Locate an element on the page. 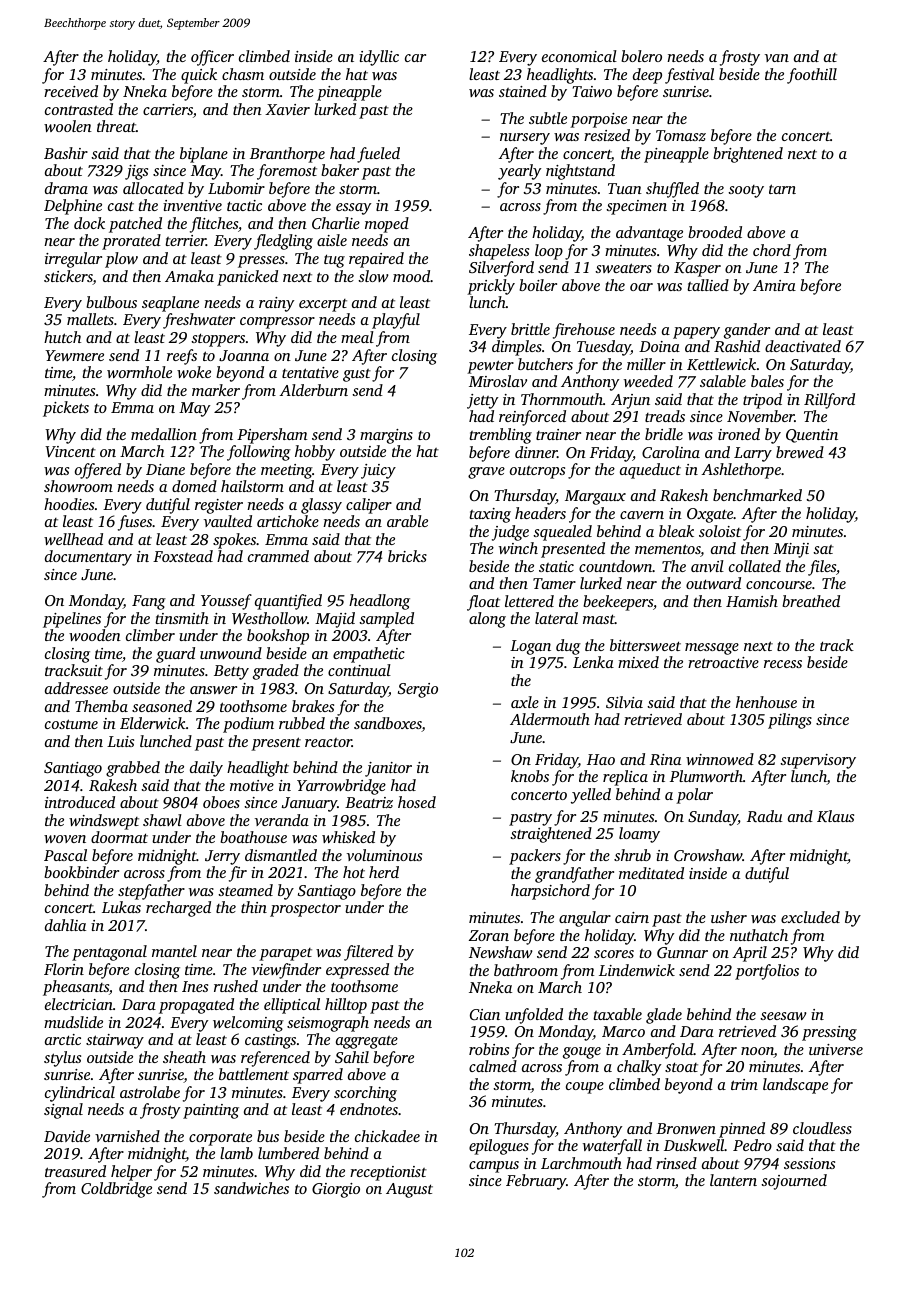  doormat is located at coordinates (119, 837).
